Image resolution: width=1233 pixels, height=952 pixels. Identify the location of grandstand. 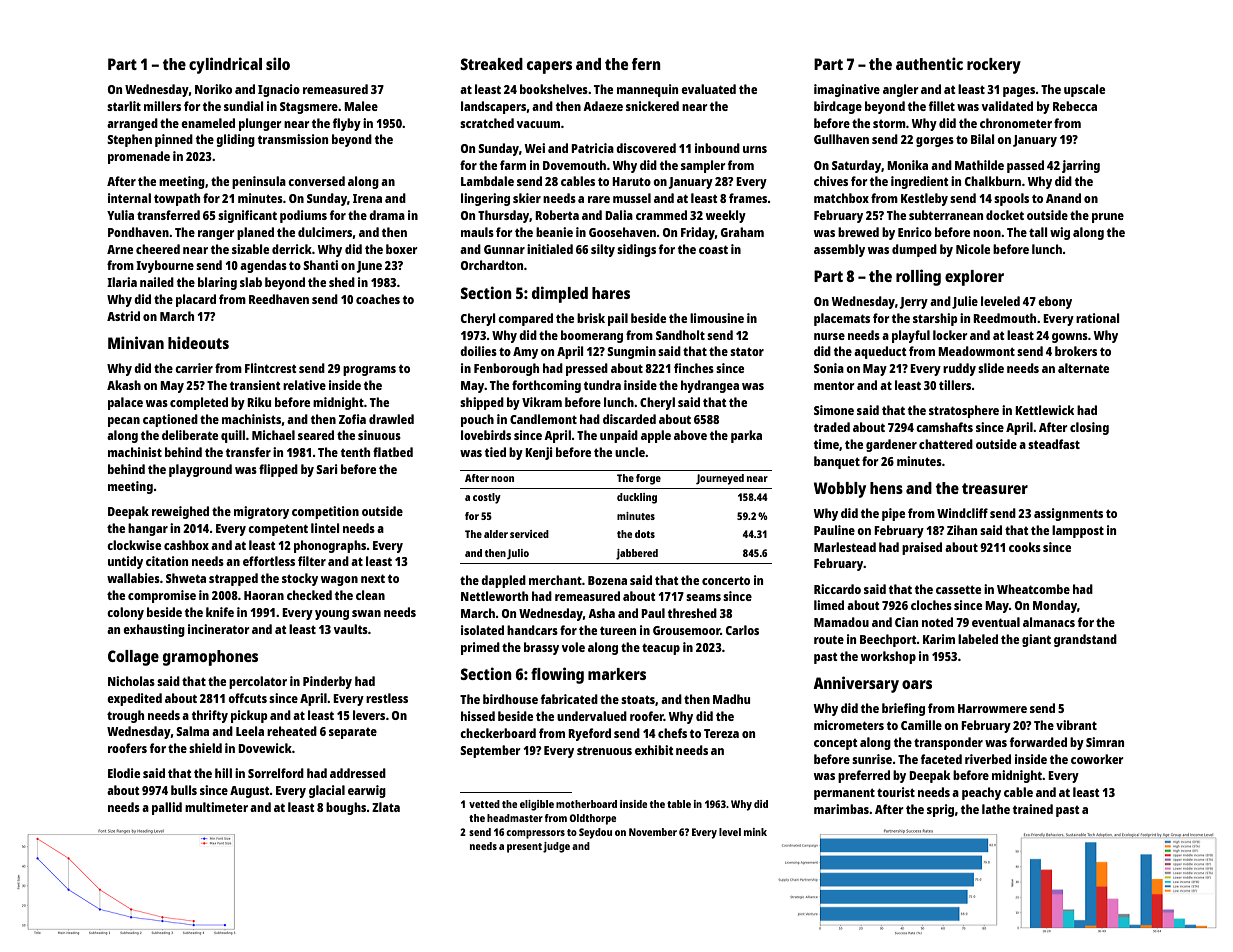
(1085, 640).
